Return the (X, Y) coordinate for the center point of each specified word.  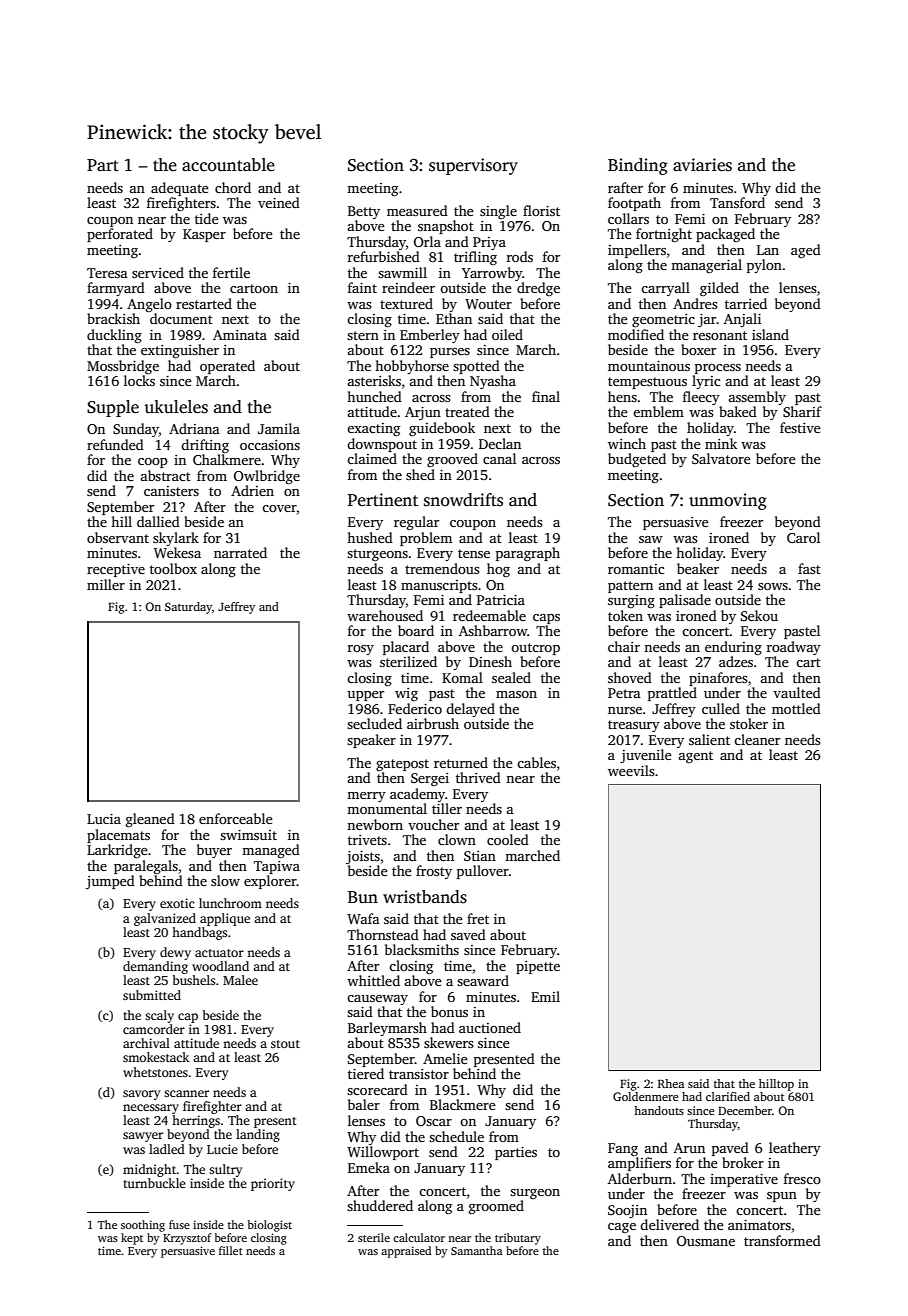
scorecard (377, 1089)
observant (118, 537)
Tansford (737, 202)
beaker (698, 568)
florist (541, 210)
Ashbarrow (493, 630)
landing (258, 1135)
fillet (231, 1250)
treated (467, 411)
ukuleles (176, 407)
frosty (434, 872)
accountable (228, 165)
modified (636, 334)
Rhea (671, 1083)
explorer (270, 882)
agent (696, 757)
